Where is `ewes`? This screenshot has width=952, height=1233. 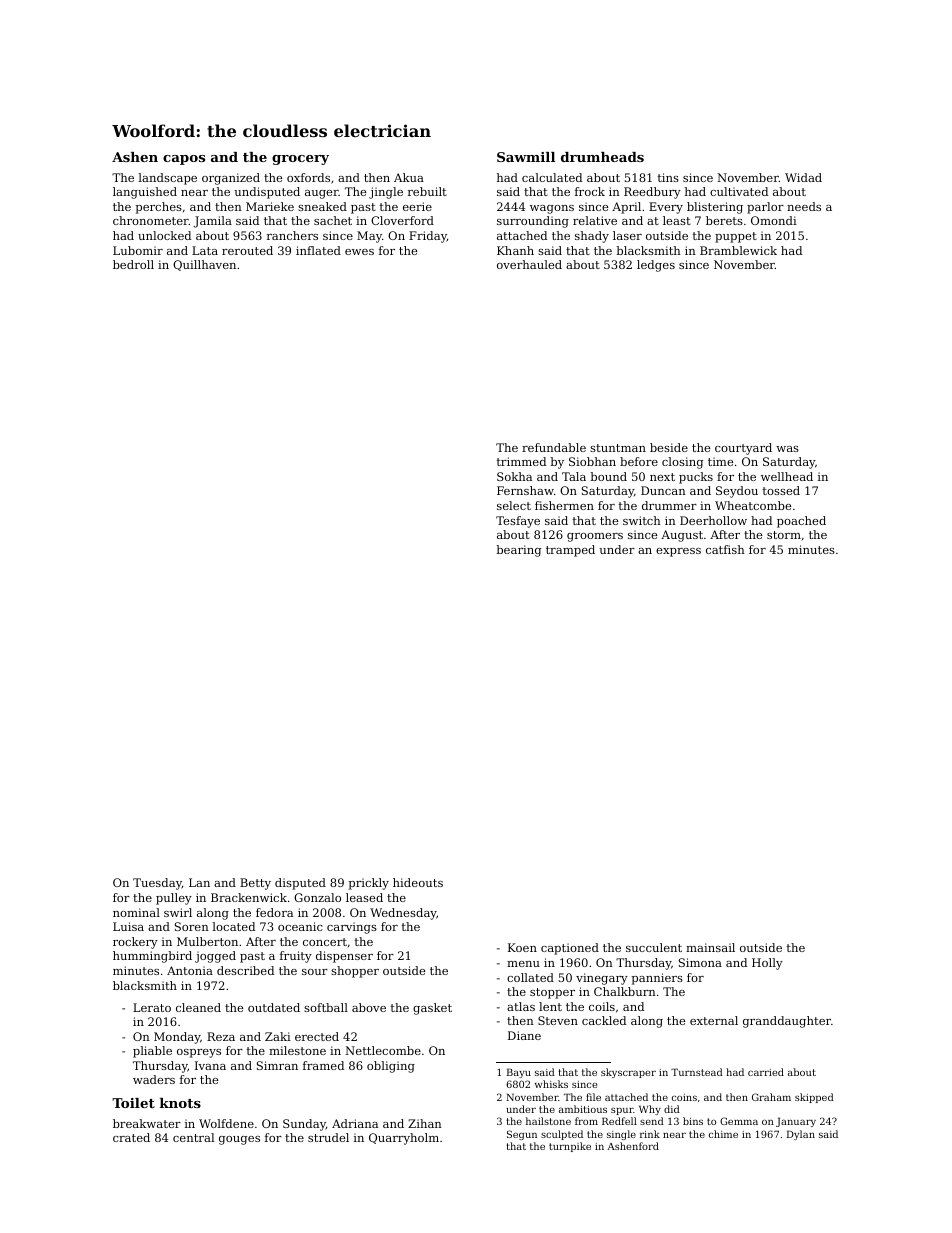 ewes is located at coordinates (359, 252).
